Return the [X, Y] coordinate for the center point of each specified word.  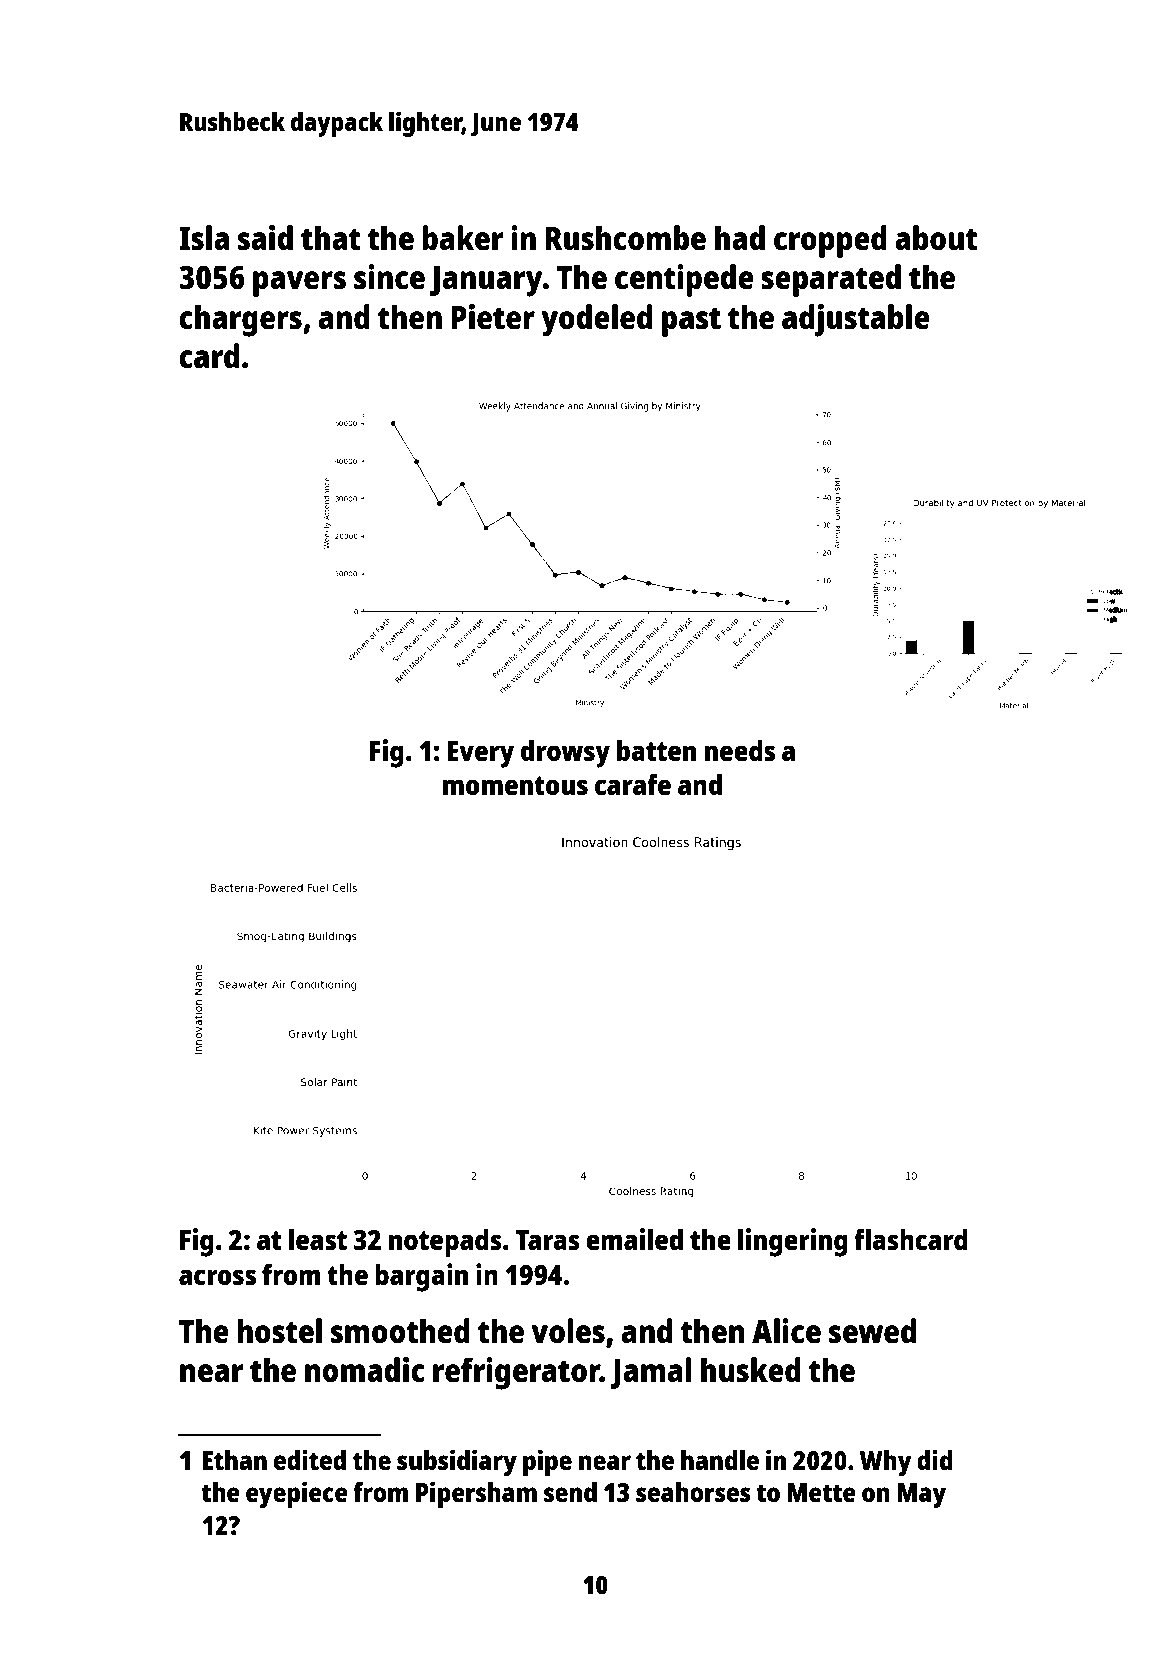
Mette [821, 1492]
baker [462, 238]
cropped [830, 241]
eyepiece [297, 1494]
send [570, 1492]
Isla [204, 238]
